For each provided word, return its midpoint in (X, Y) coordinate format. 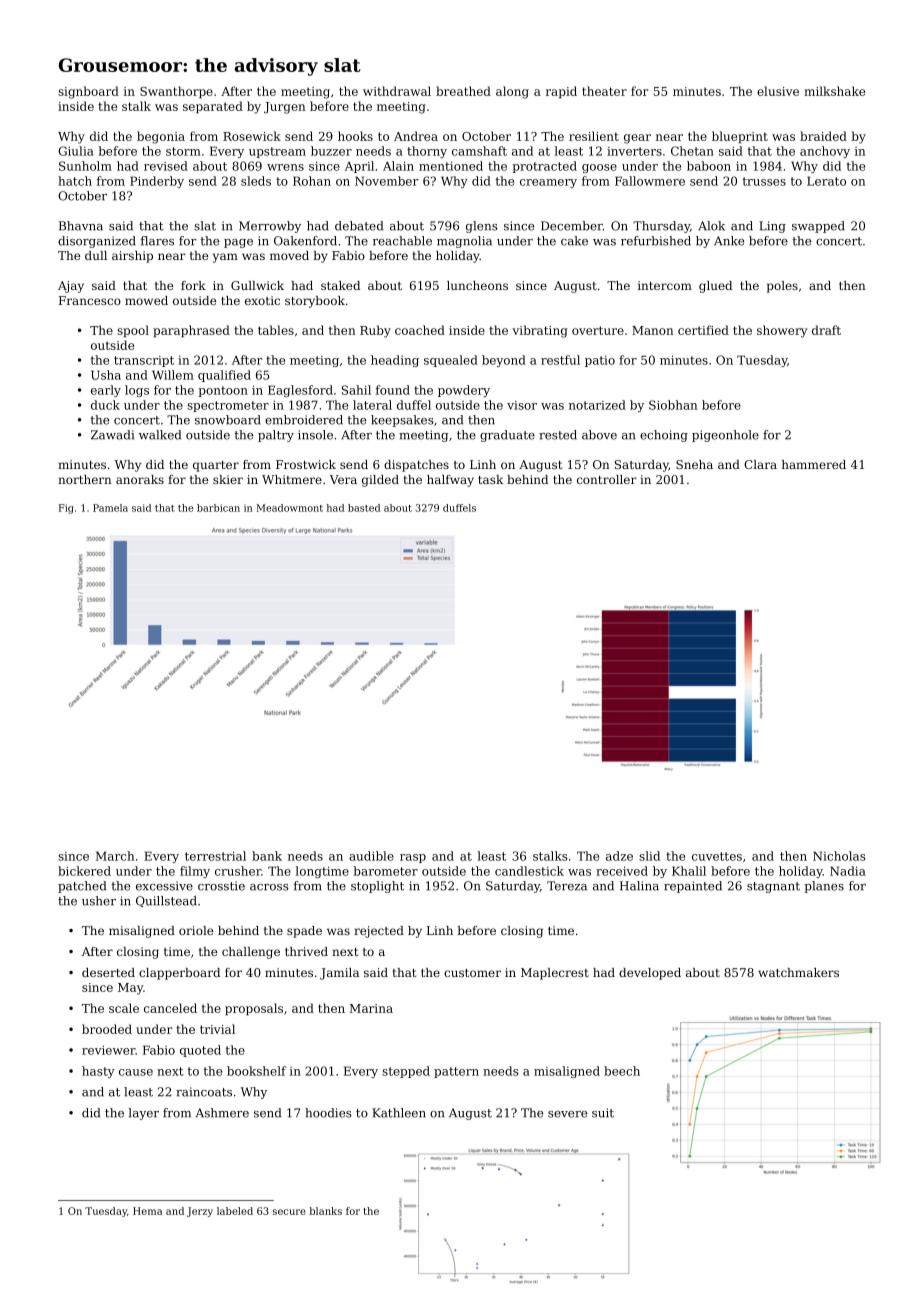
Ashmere (222, 1113)
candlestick (529, 871)
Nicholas (839, 856)
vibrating (540, 331)
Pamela (110, 508)
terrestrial (215, 856)
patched (82, 887)
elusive (778, 91)
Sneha (694, 464)
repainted (693, 887)
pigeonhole (725, 436)
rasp (413, 858)
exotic (262, 300)
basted (364, 508)
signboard (88, 92)
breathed (463, 91)
